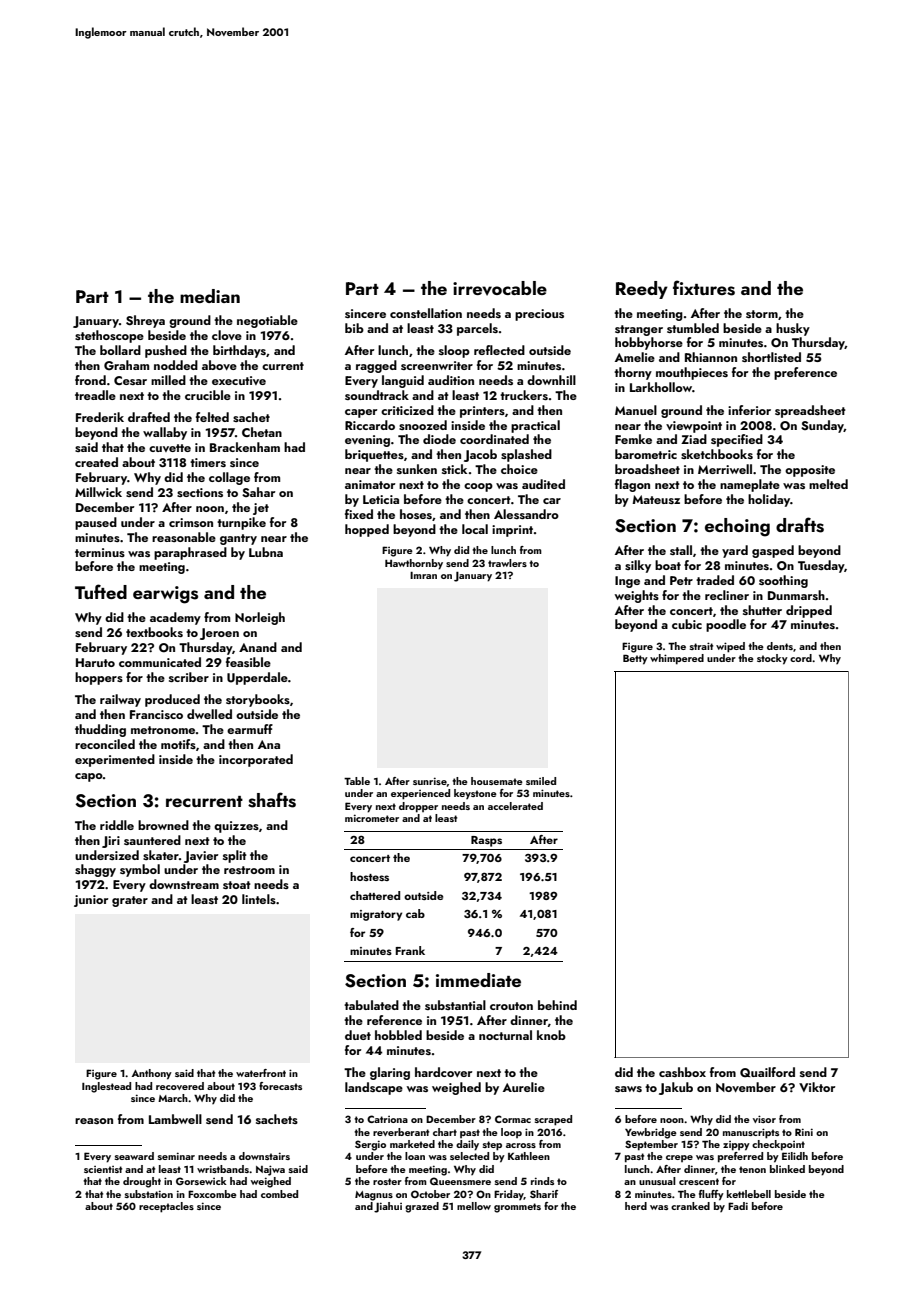  Describe the element at coordinates (166, 1207) in the screenshot. I see `receptacles` at that location.
